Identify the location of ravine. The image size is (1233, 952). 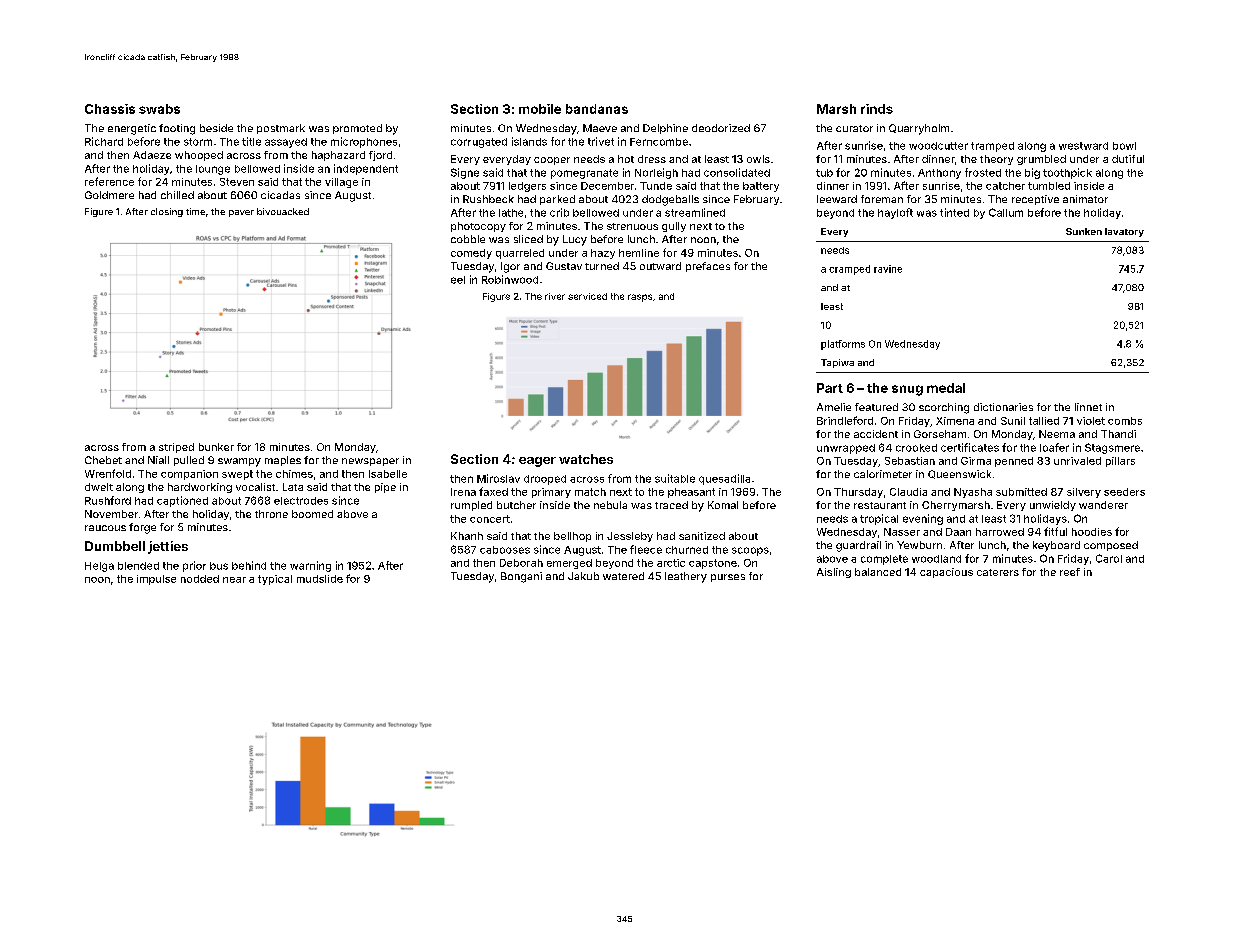
(888, 269).
